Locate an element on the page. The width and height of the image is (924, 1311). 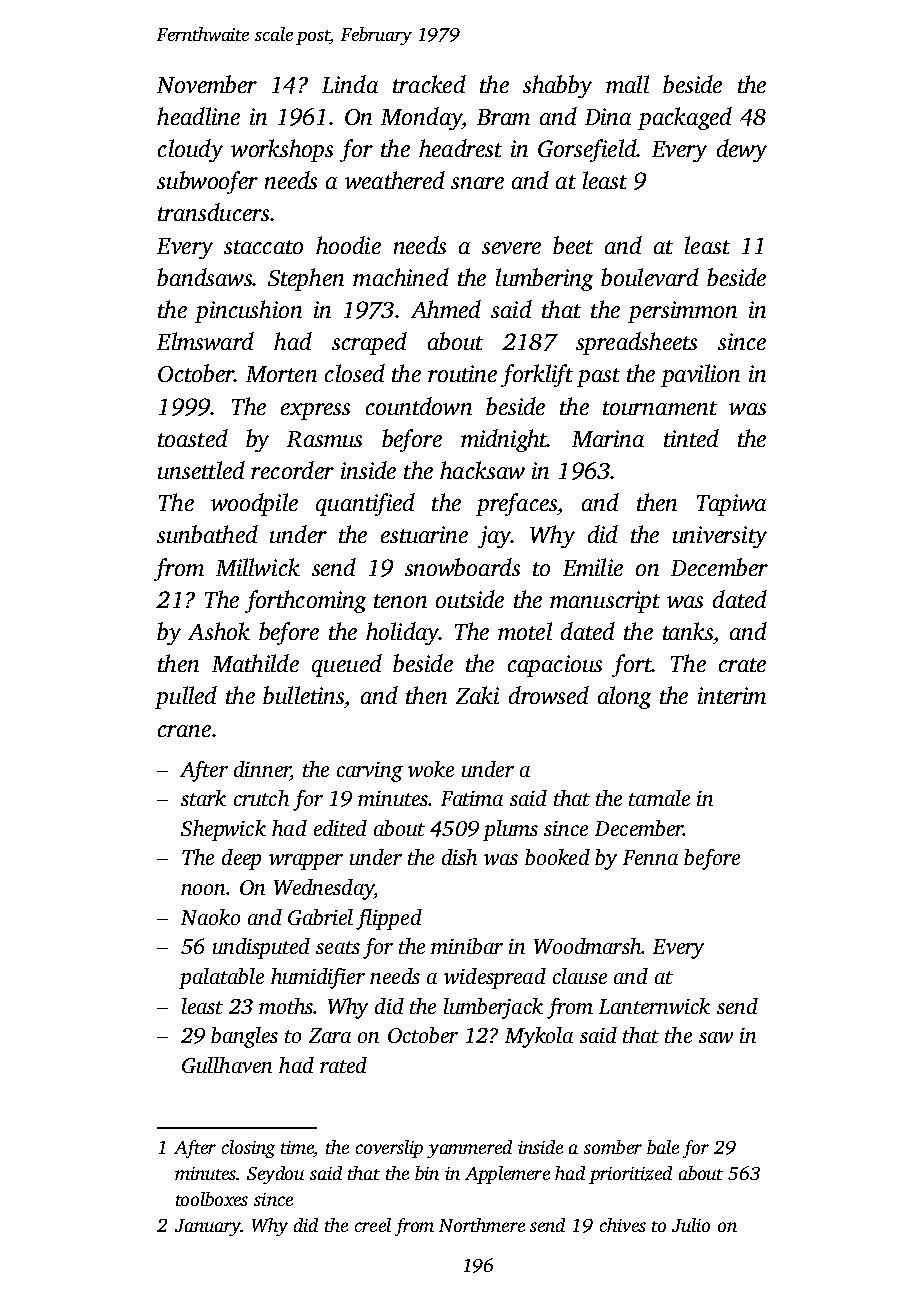
dewy is located at coordinates (742, 150).
